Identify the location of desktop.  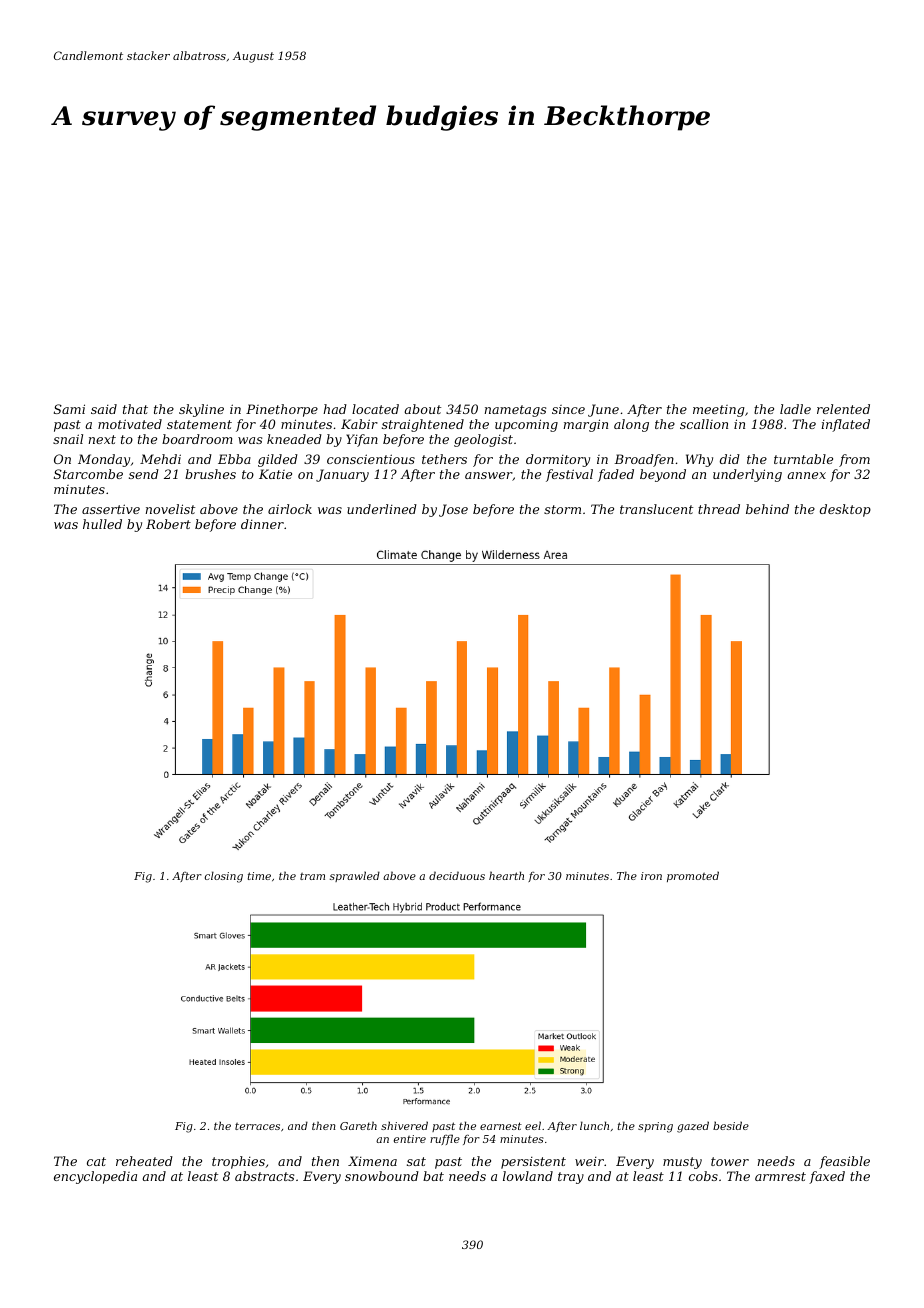
(845, 510).
